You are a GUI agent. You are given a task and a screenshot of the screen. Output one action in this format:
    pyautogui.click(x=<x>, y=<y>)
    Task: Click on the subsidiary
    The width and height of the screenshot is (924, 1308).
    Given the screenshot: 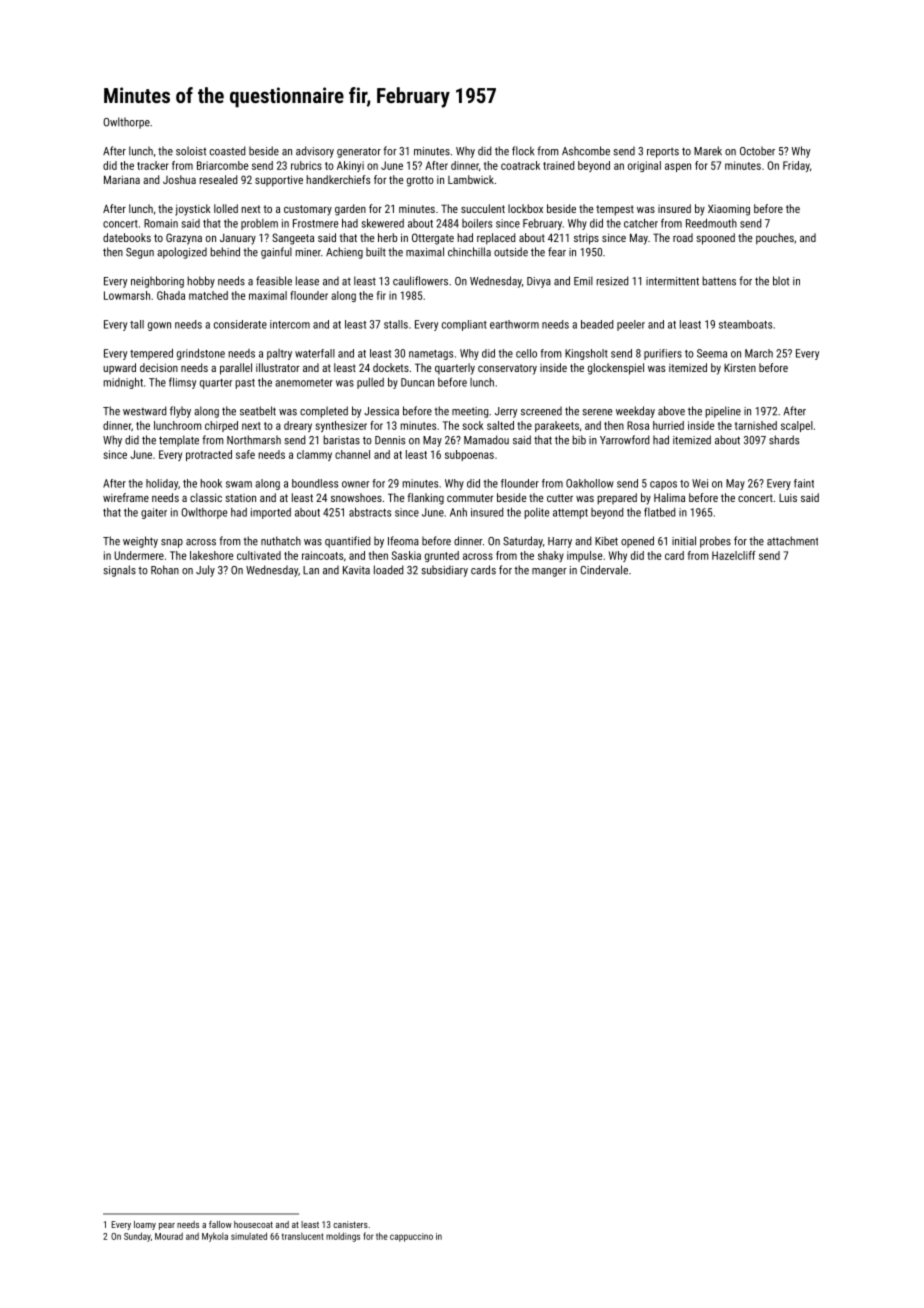 What is the action you would take?
    pyautogui.click(x=445, y=571)
